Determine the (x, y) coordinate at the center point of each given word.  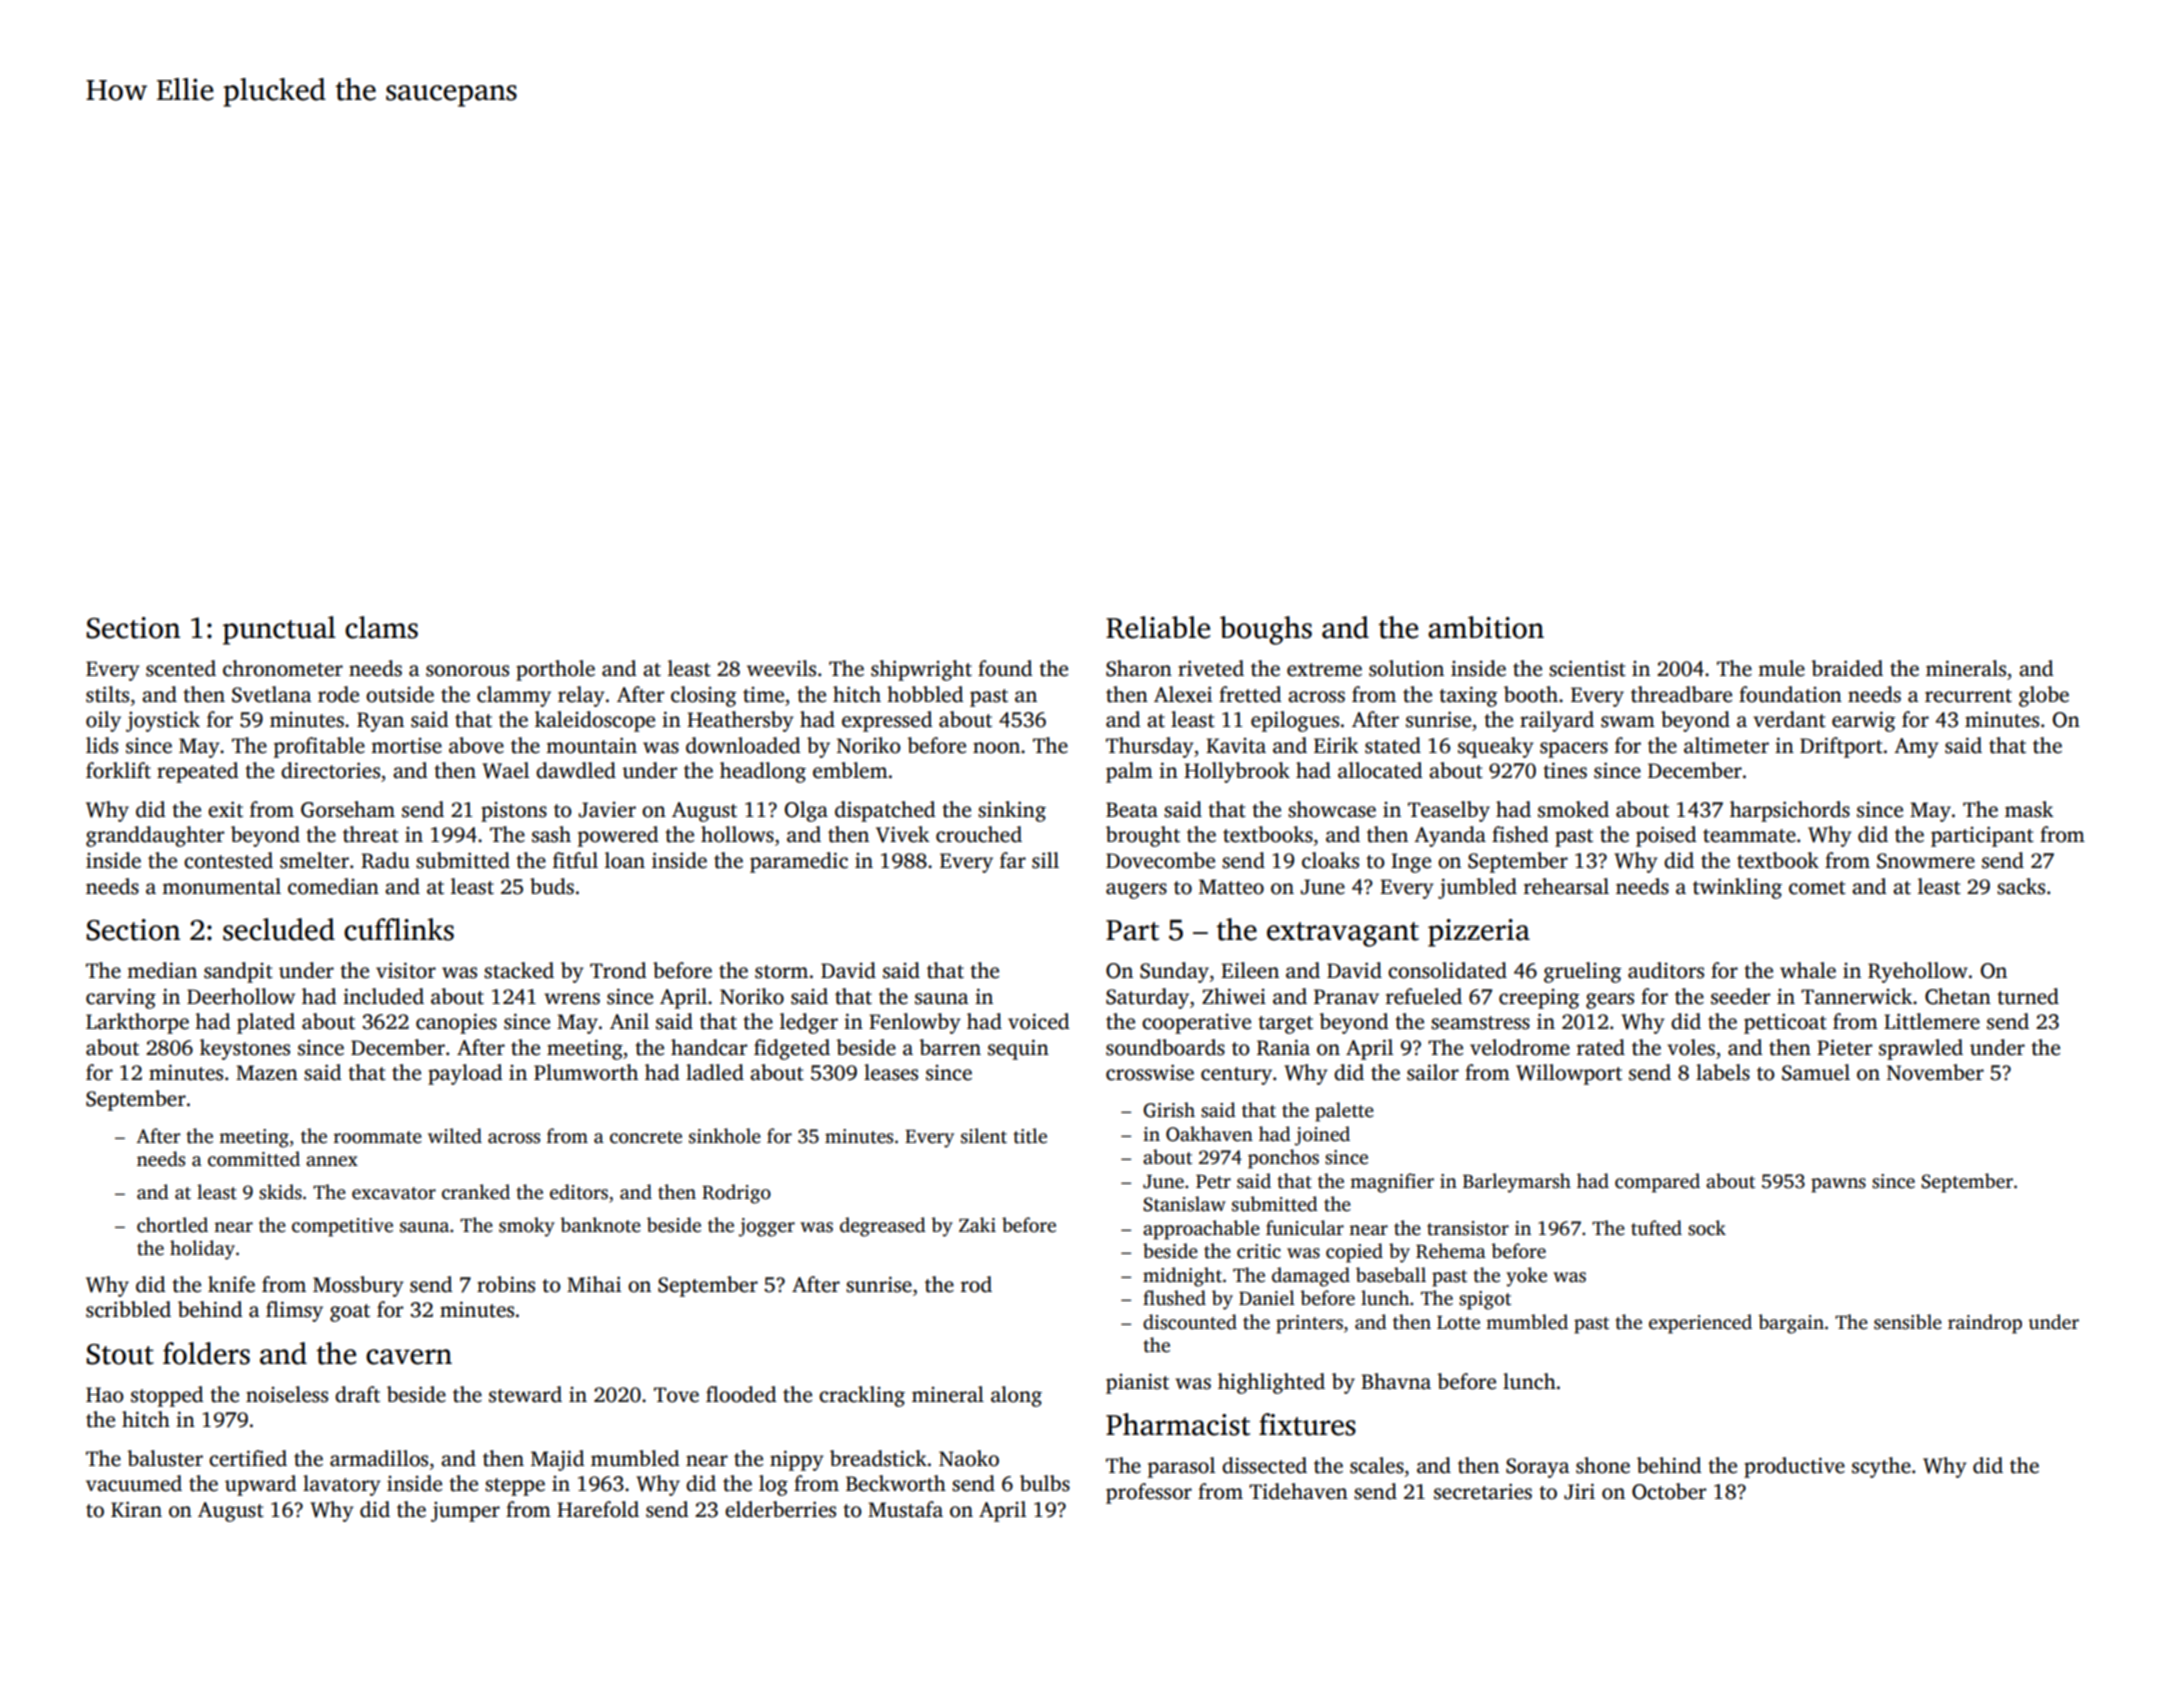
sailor (1433, 1072)
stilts (107, 694)
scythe (1881, 1467)
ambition (1486, 627)
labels (1723, 1072)
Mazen (267, 1073)
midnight (1182, 1277)
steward (525, 1394)
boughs (1266, 630)
